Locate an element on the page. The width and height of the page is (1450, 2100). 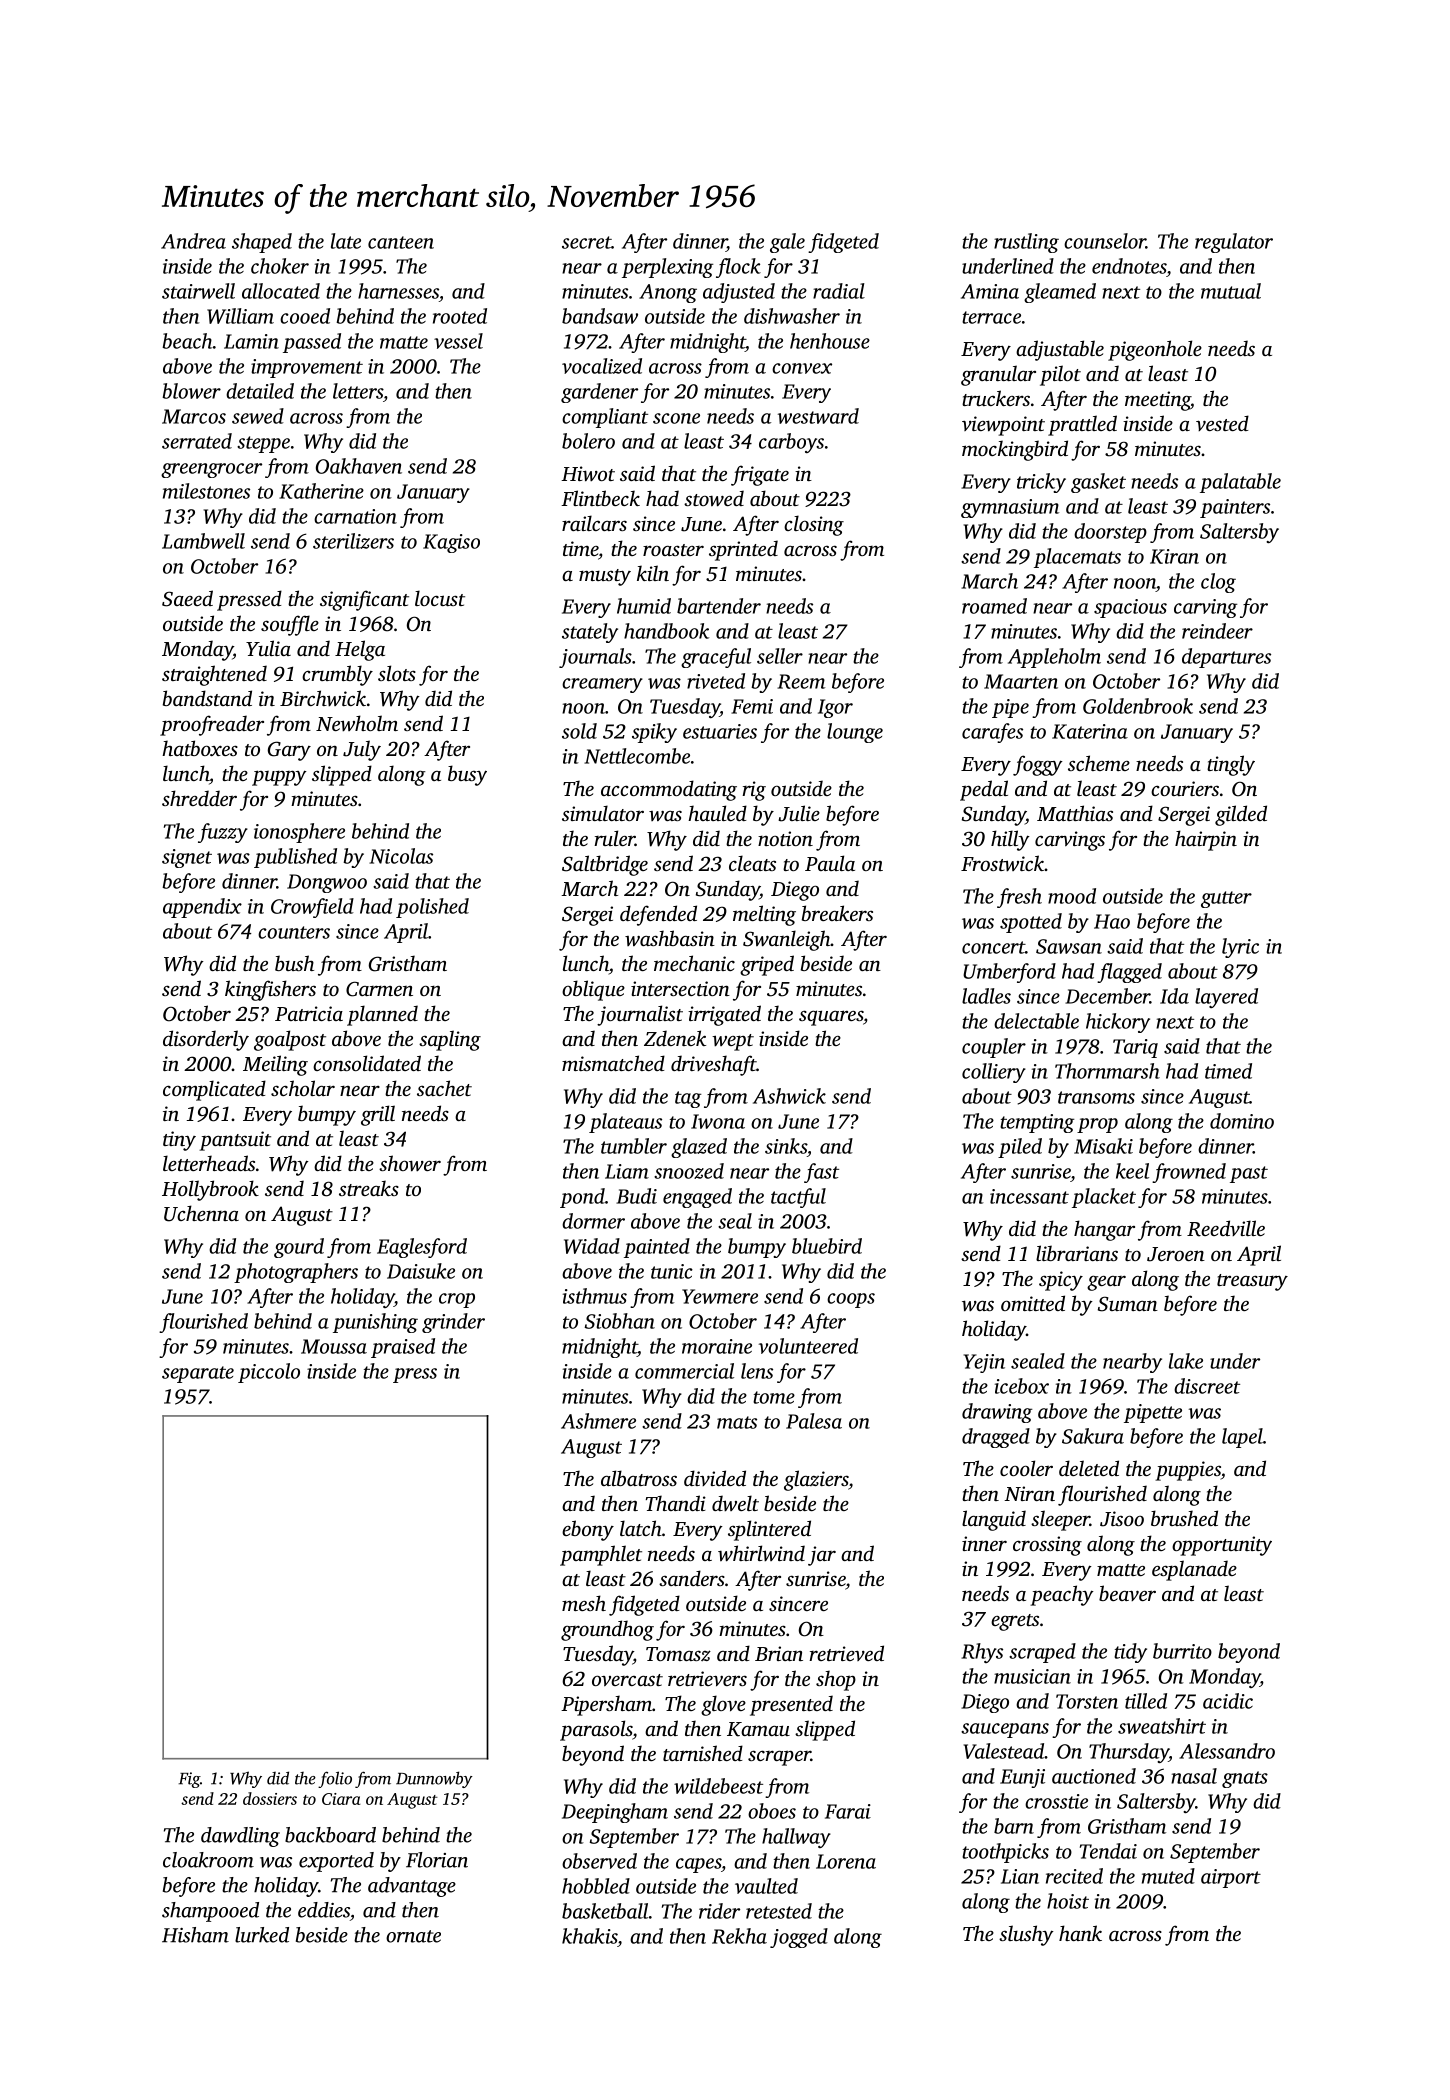
mismatched is located at coordinates (613, 1063).
